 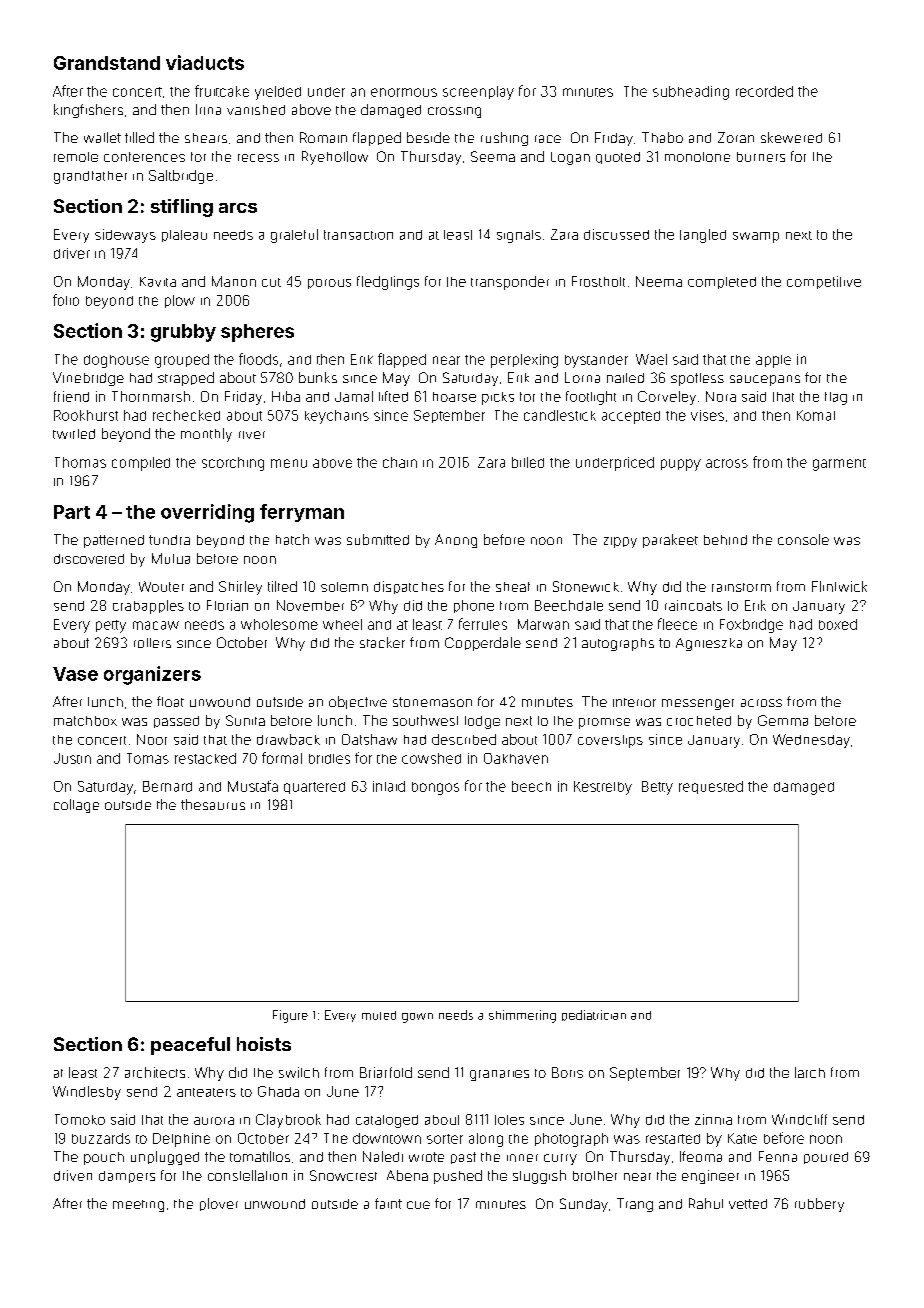 What do you see at coordinates (713, 1119) in the image?
I see `zinnia` at bounding box center [713, 1119].
